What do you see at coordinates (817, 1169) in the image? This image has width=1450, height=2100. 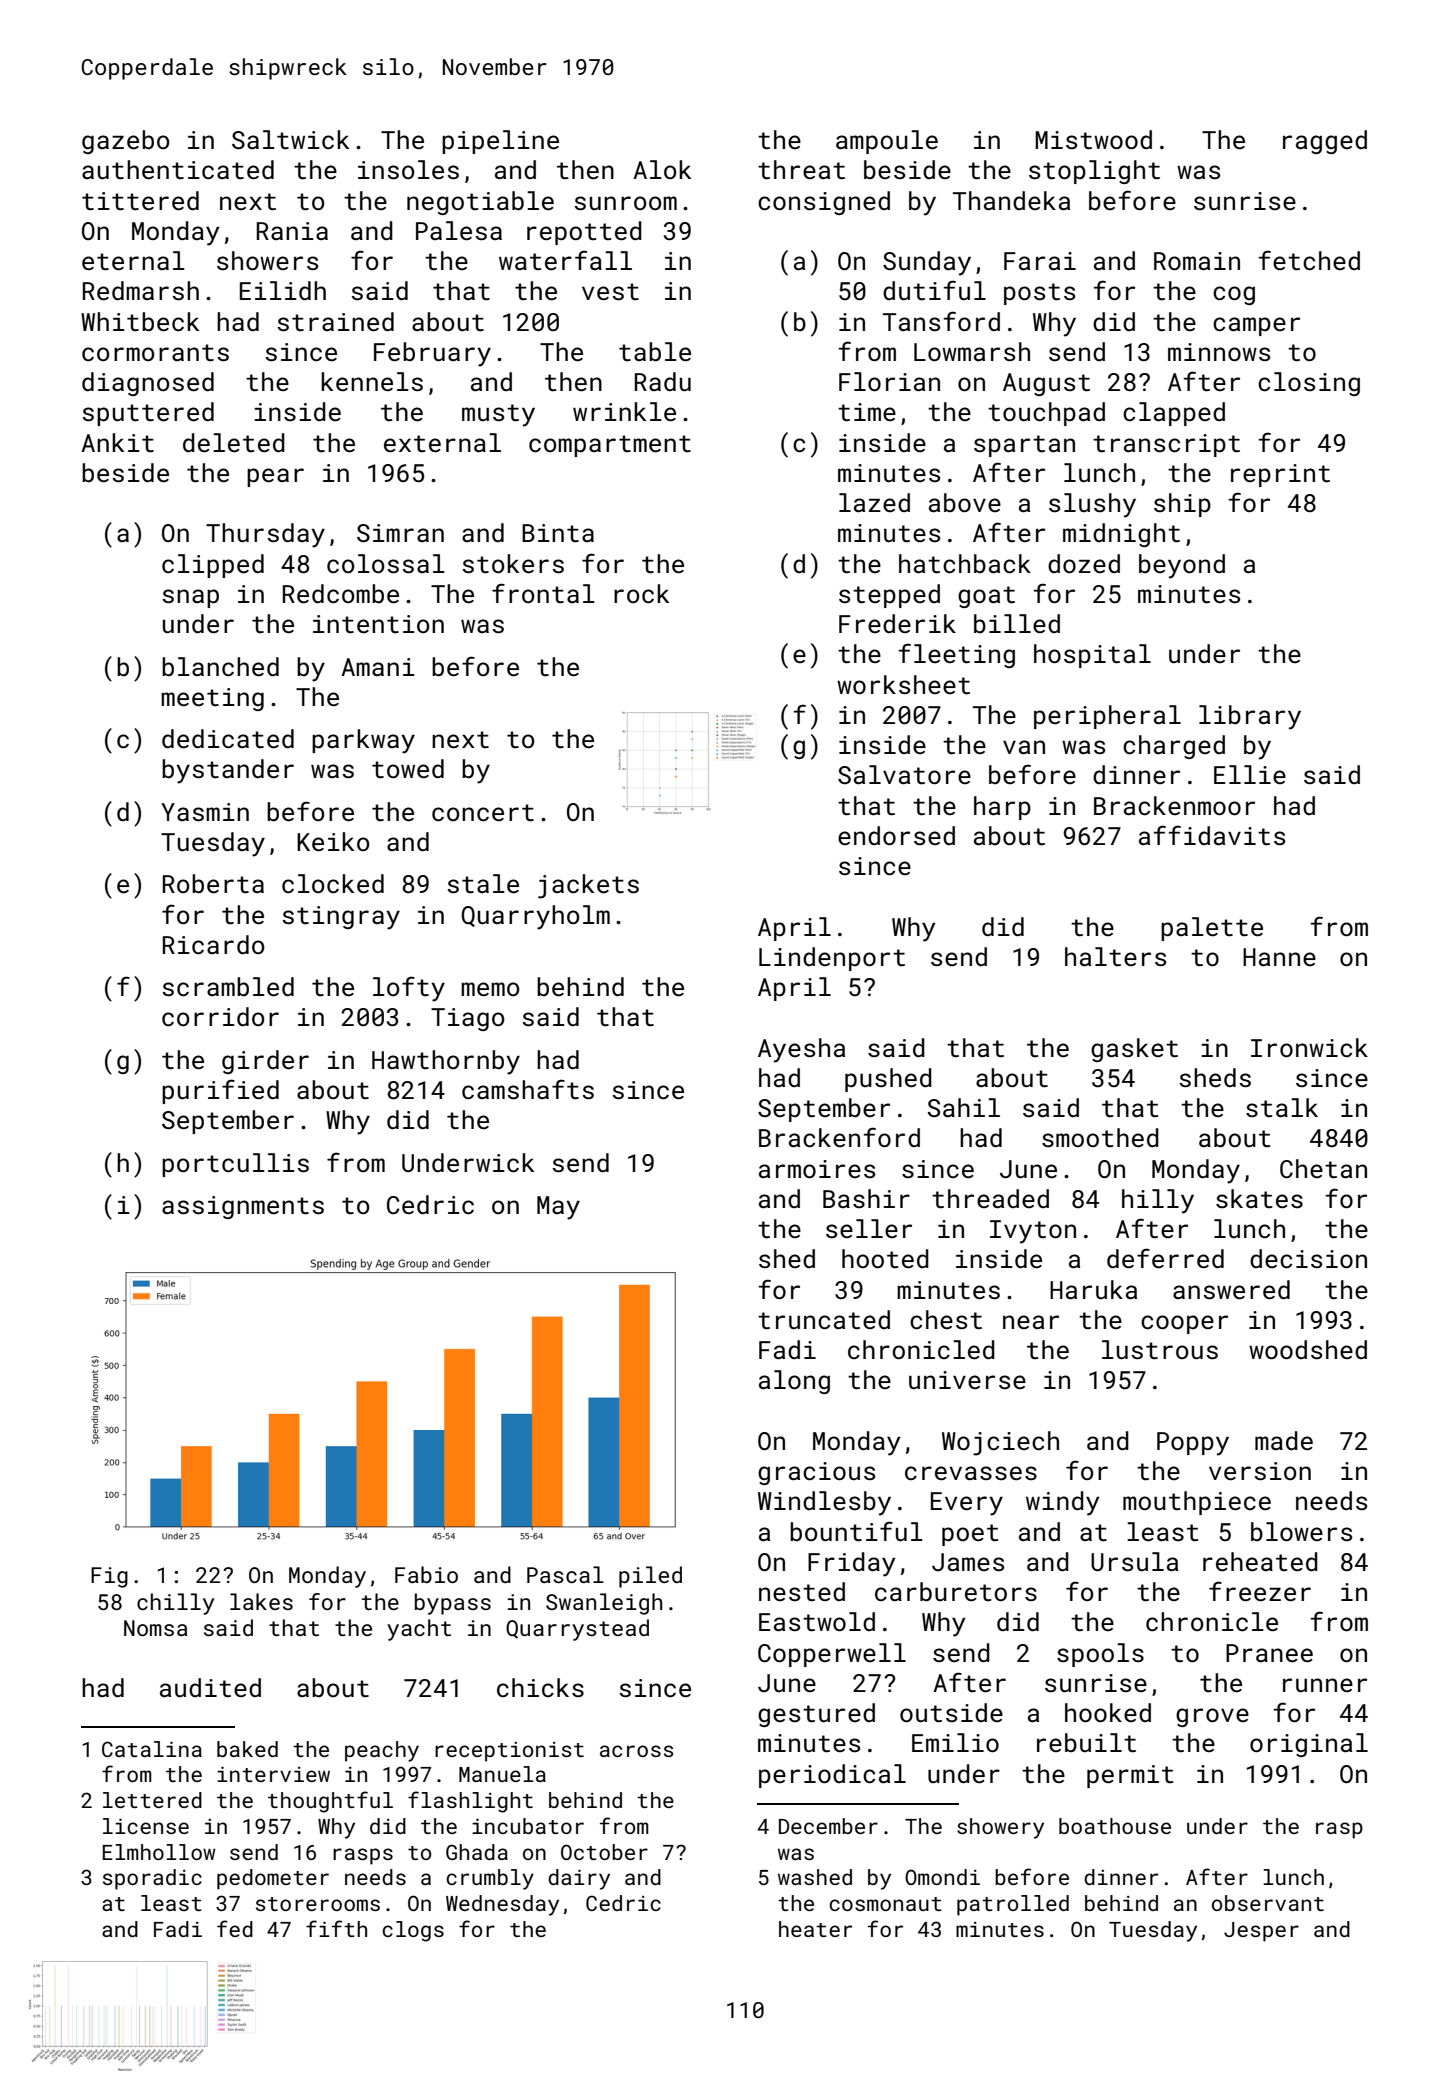 I see `armoires` at bounding box center [817, 1169].
